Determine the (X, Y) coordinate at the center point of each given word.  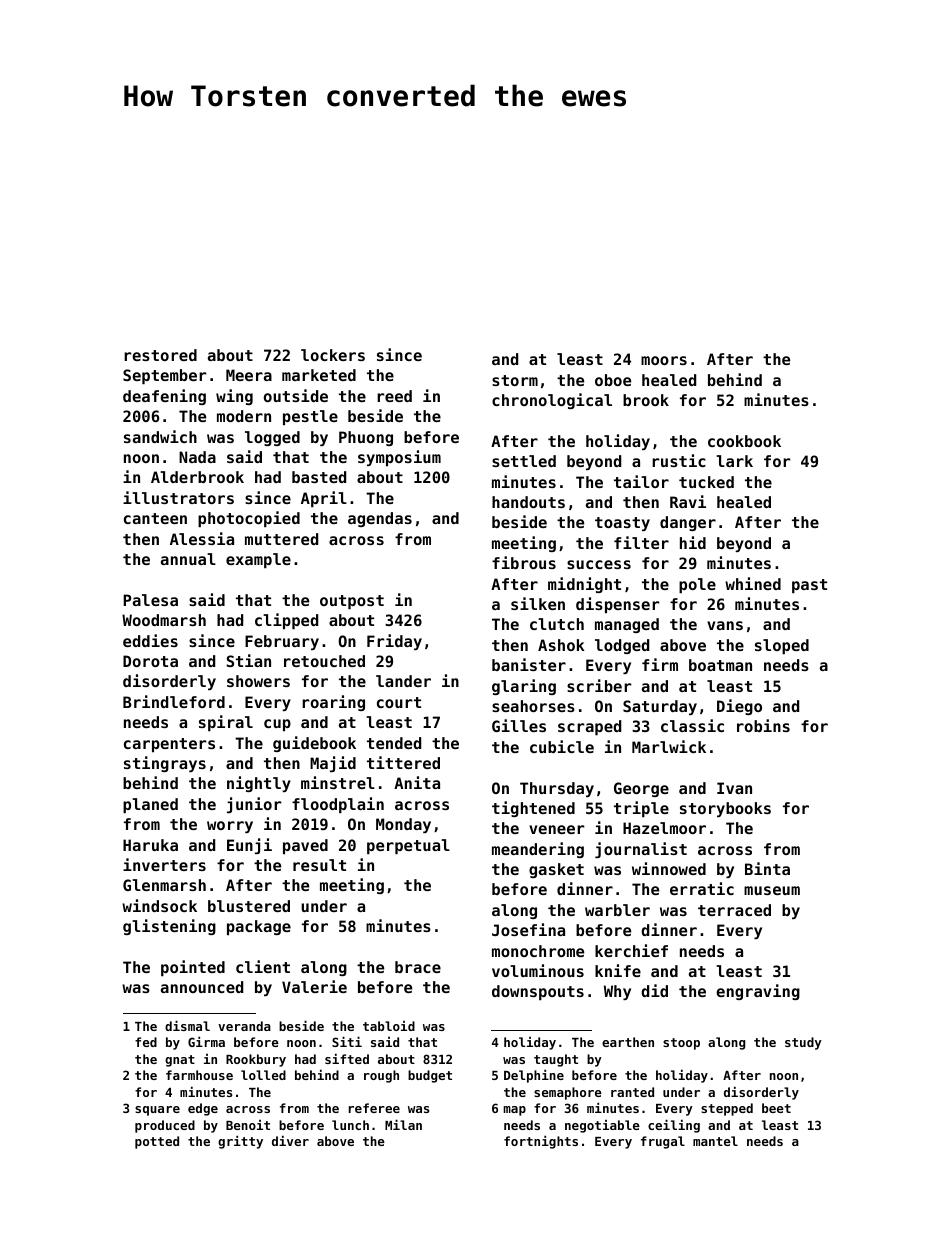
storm (515, 380)
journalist (641, 850)
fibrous (524, 562)
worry (230, 827)
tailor (641, 481)
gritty (240, 1142)
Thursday (557, 789)
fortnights (541, 1142)
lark (734, 461)
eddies (150, 640)
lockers (333, 355)
